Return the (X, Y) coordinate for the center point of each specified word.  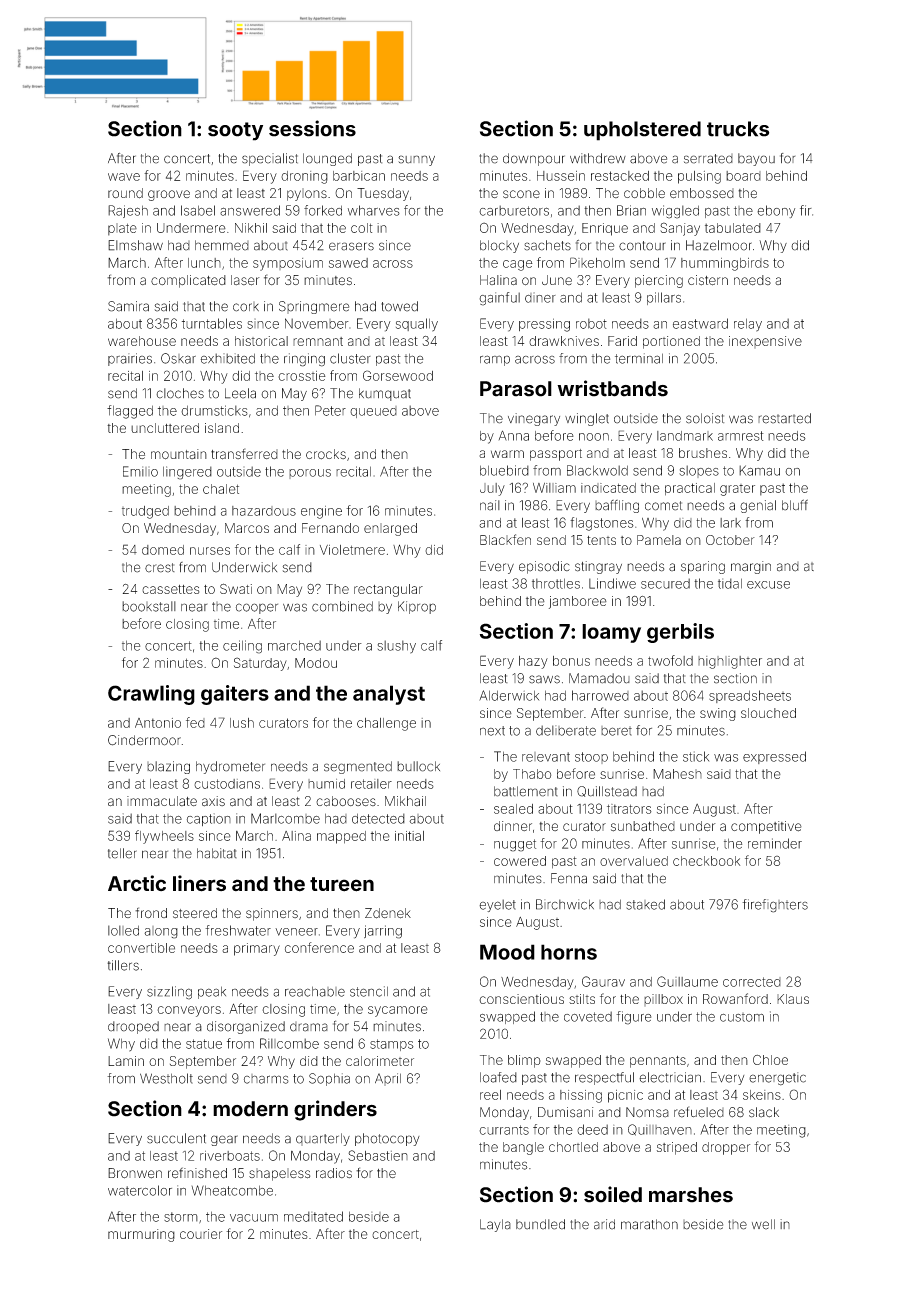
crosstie (302, 376)
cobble (644, 193)
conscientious (521, 999)
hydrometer (230, 767)
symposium (288, 264)
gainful (499, 299)
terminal (639, 358)
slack (764, 1112)
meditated (313, 1216)
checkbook (706, 861)
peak (212, 992)
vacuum (254, 1218)
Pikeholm (597, 262)
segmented (358, 767)
